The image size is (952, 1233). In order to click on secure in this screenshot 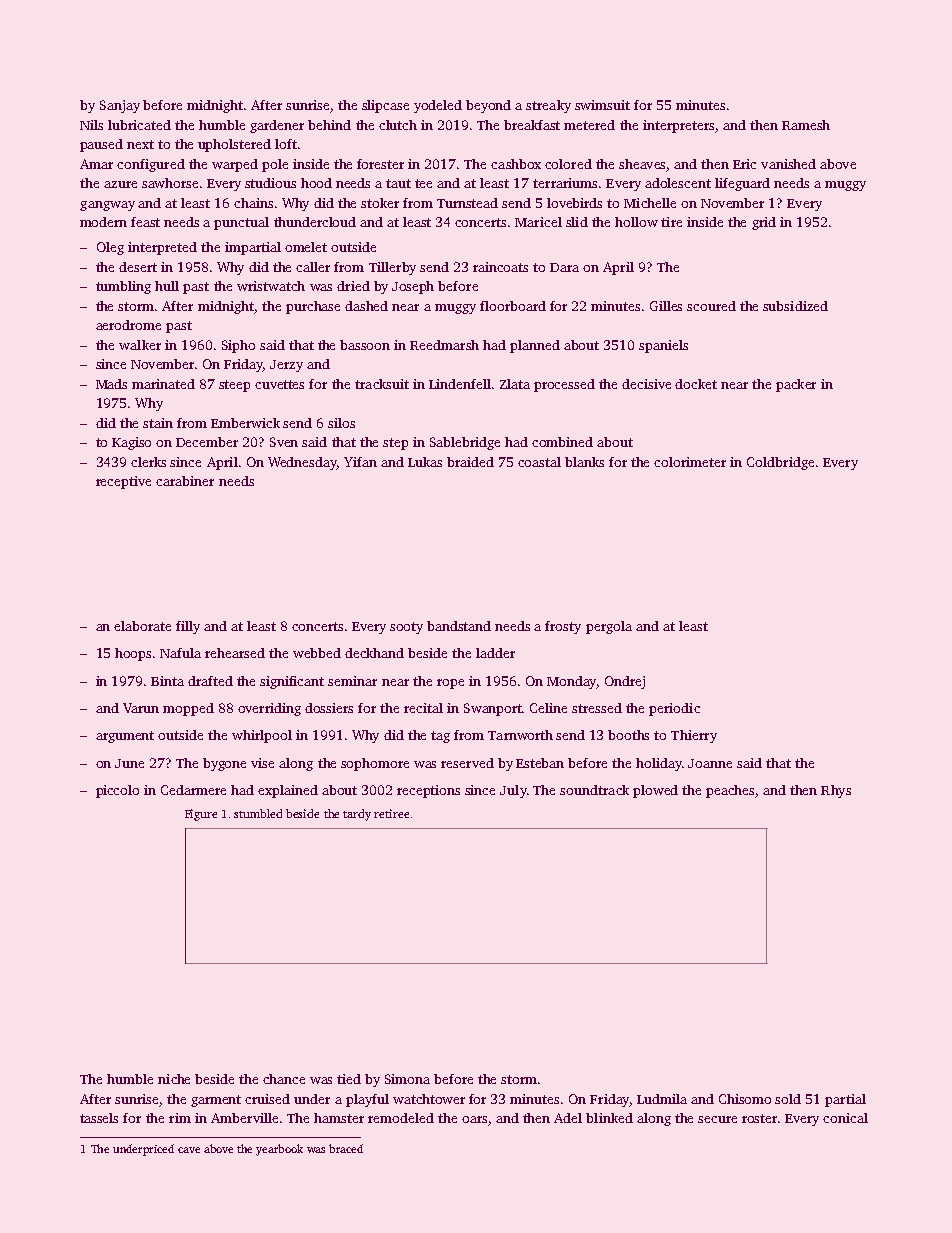, I will do `click(717, 1119)`.
